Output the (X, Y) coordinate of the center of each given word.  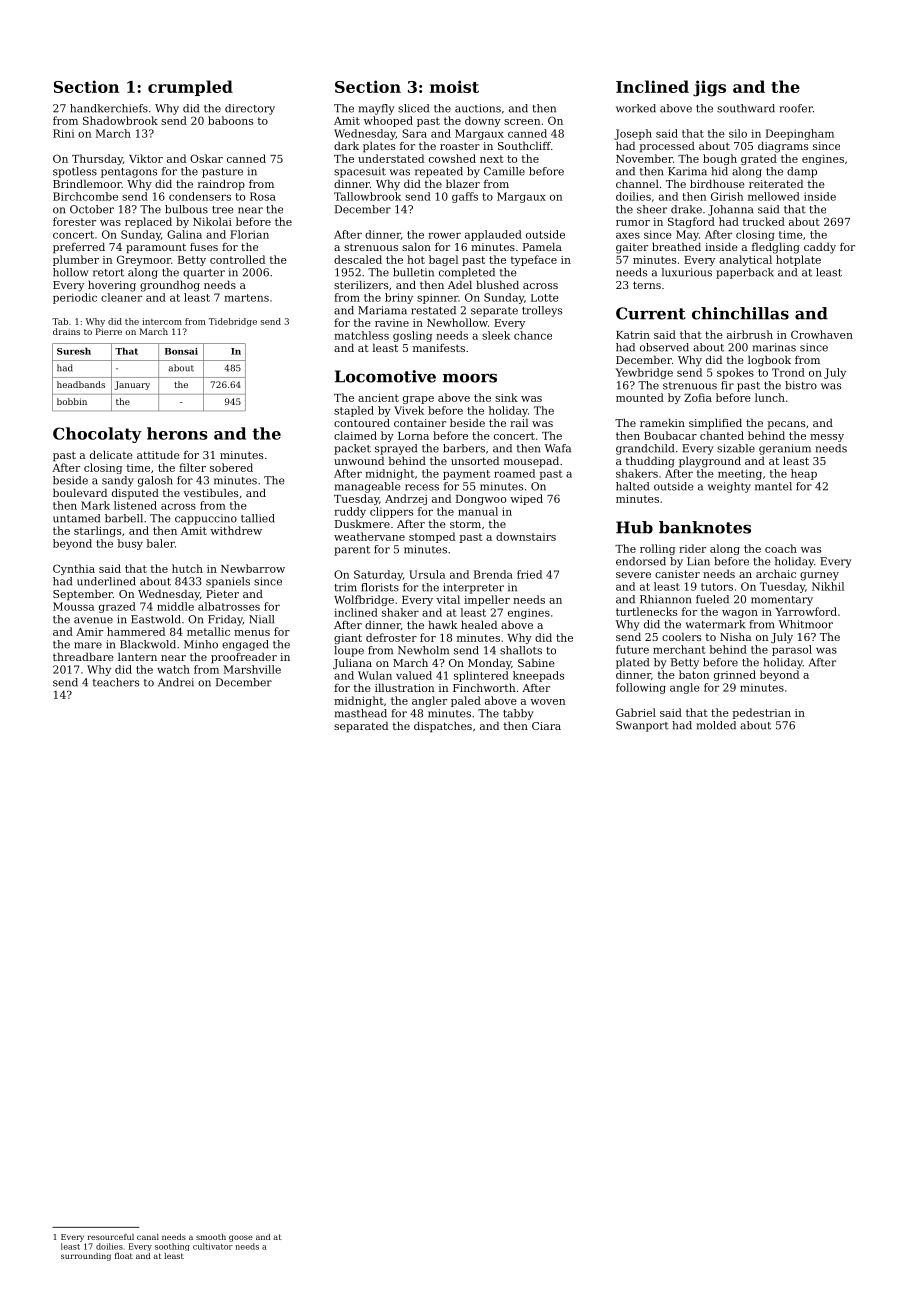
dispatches (443, 727)
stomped (432, 537)
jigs (709, 88)
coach (781, 548)
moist (454, 86)
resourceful (110, 1237)
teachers (116, 682)
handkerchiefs (109, 108)
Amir (89, 632)
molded (716, 725)
